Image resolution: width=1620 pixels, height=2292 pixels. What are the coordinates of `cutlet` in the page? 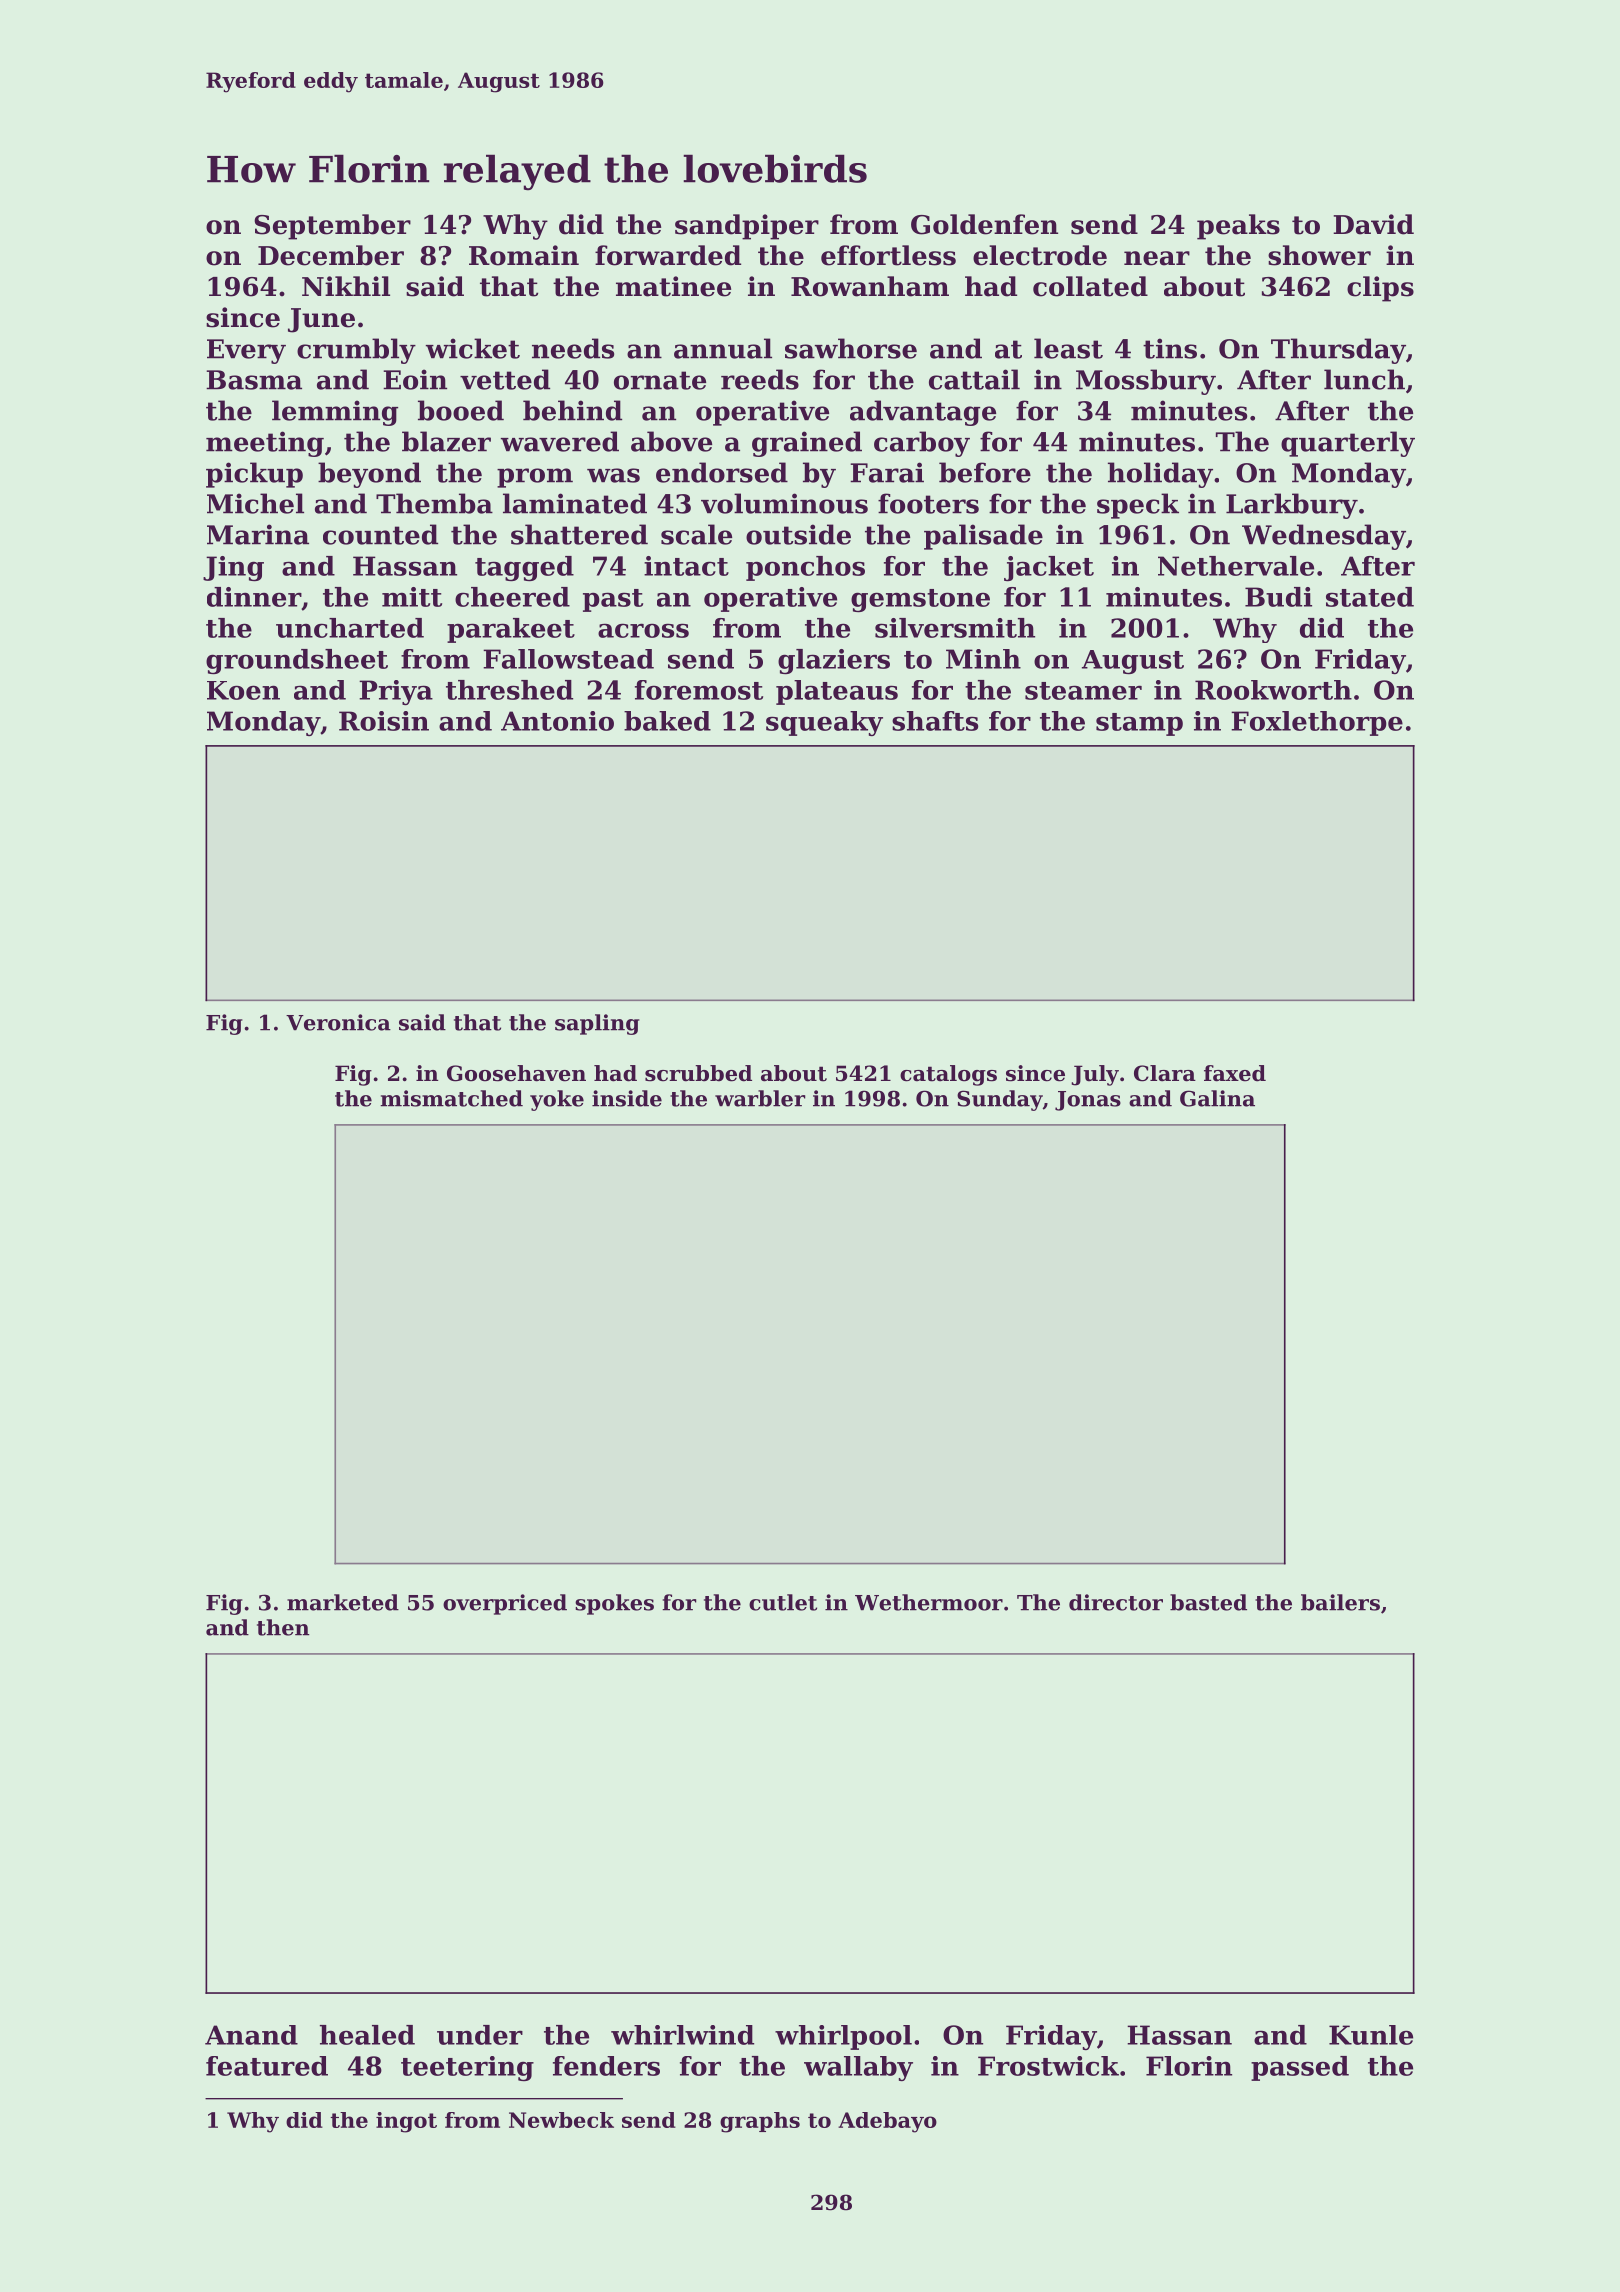 It's located at (783, 1602).
